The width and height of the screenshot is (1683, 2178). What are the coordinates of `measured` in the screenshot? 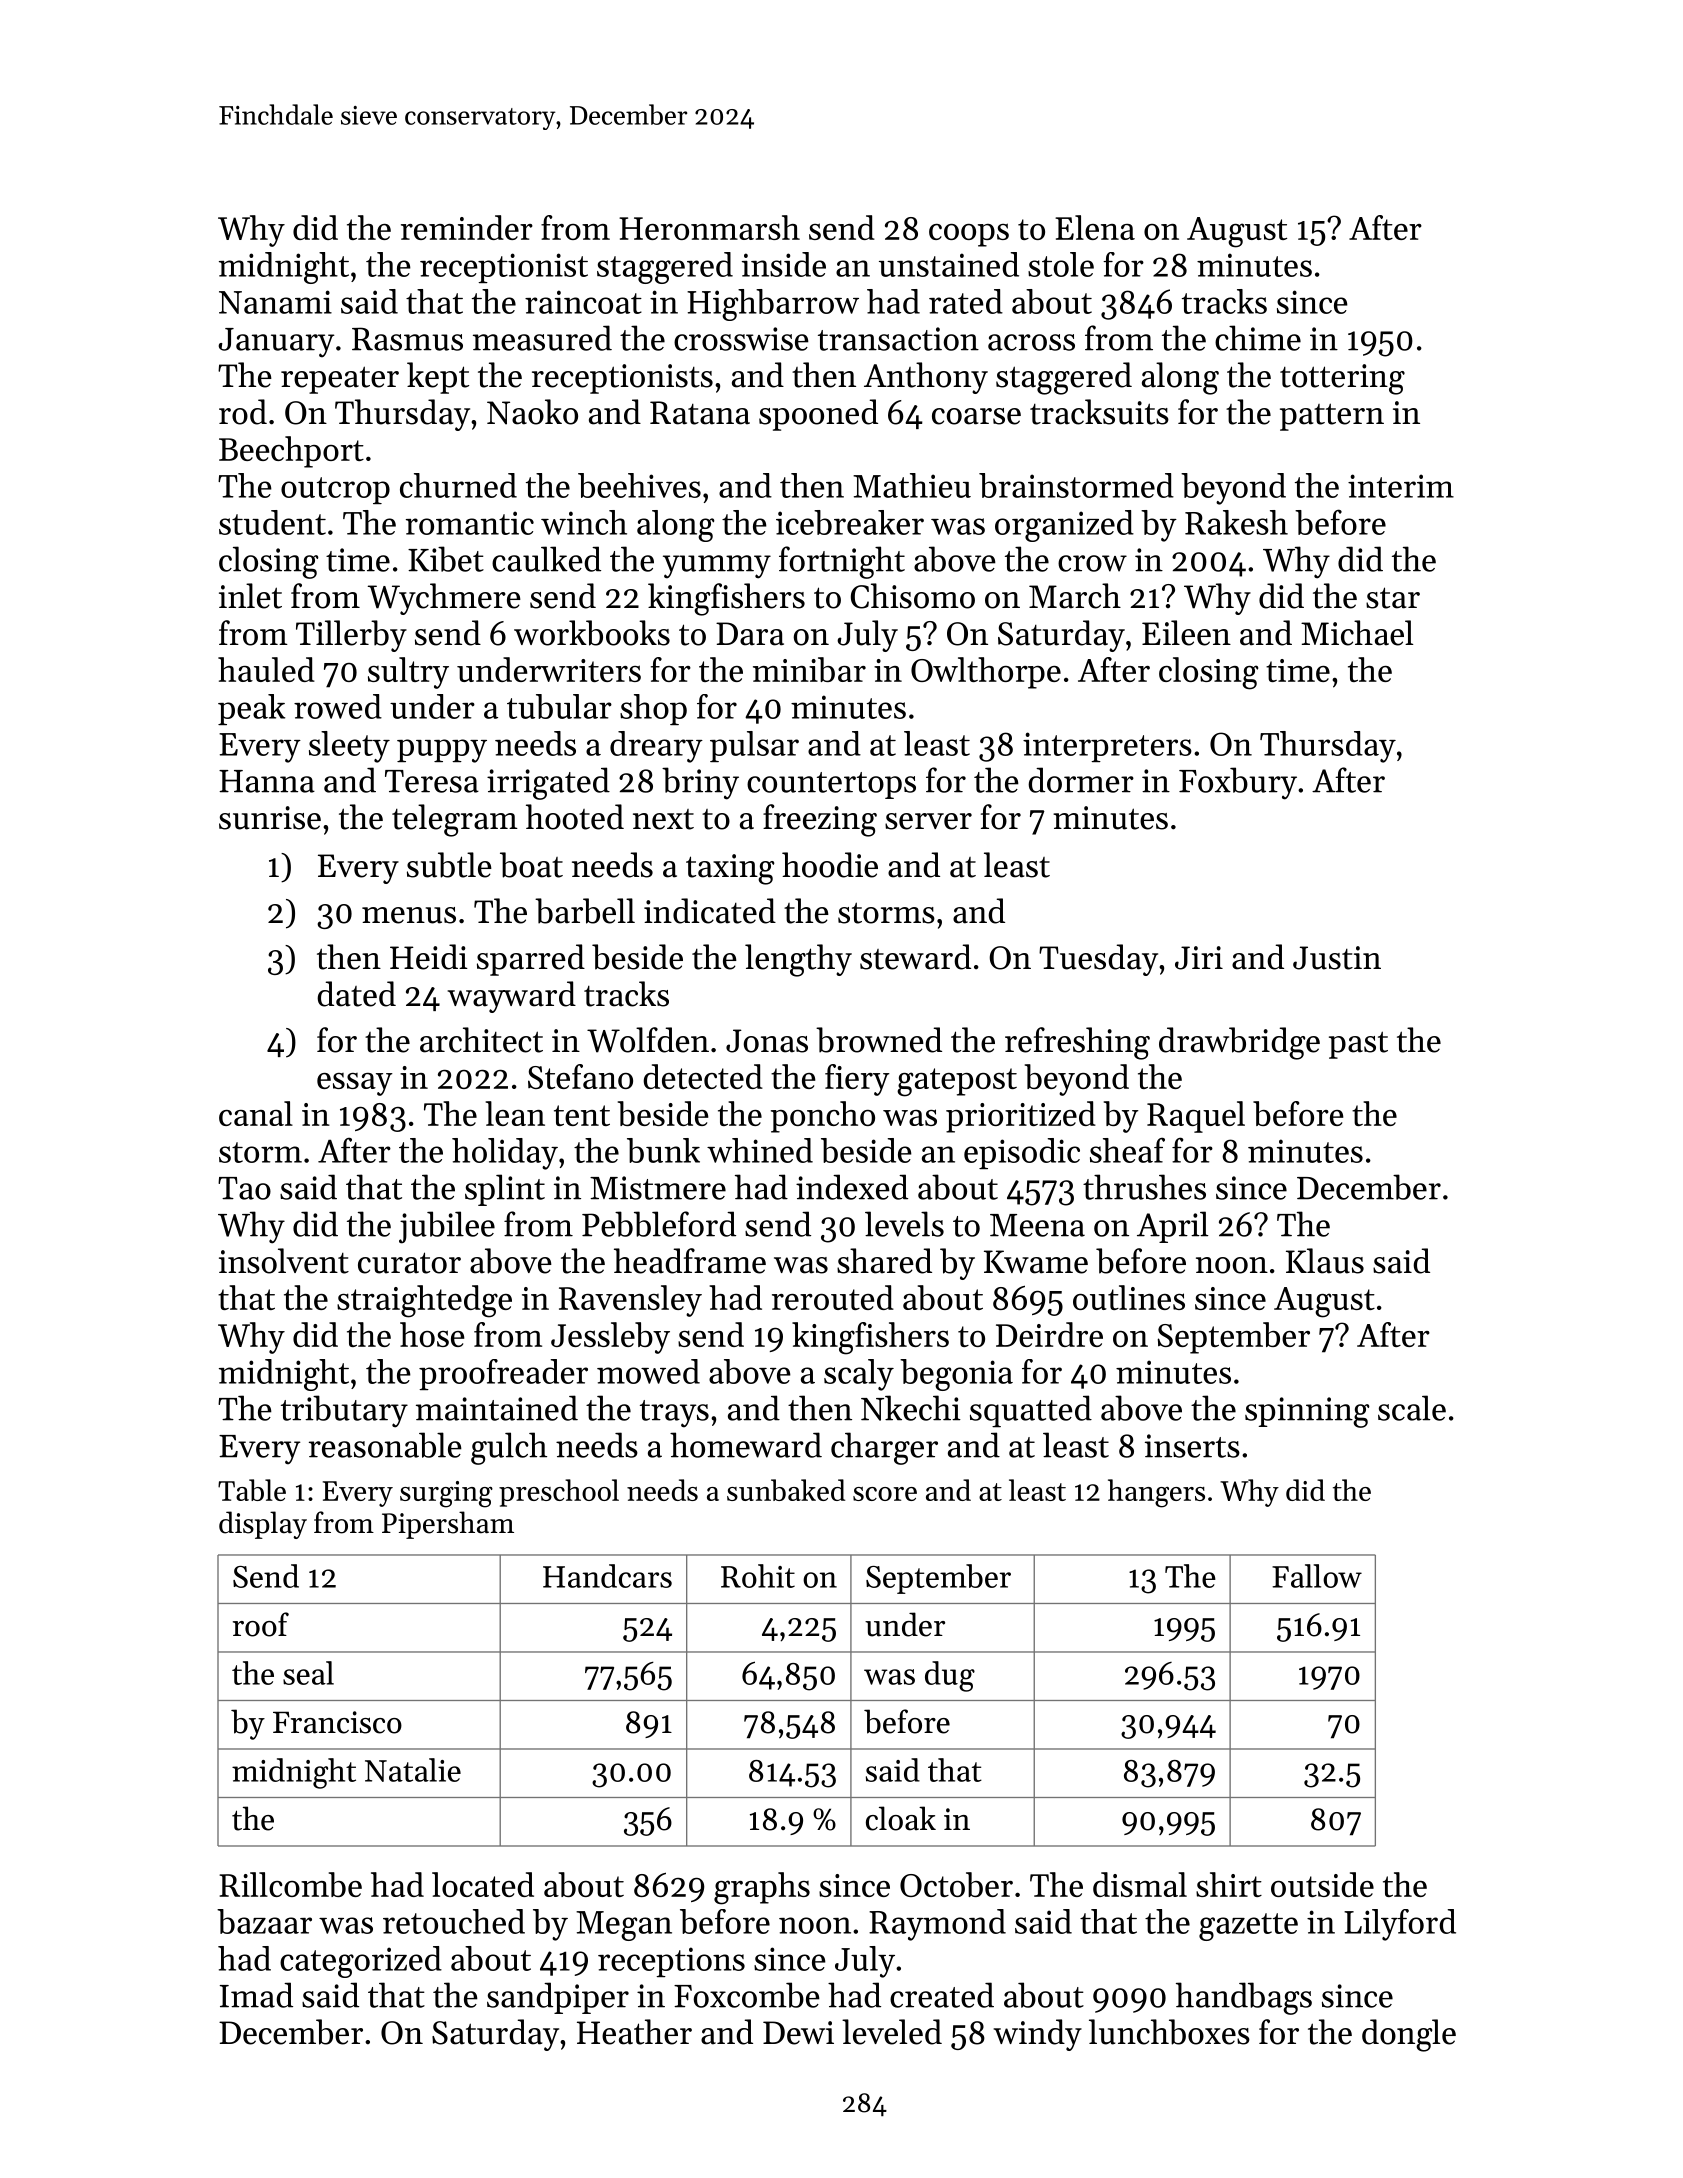 It's located at (542, 338).
